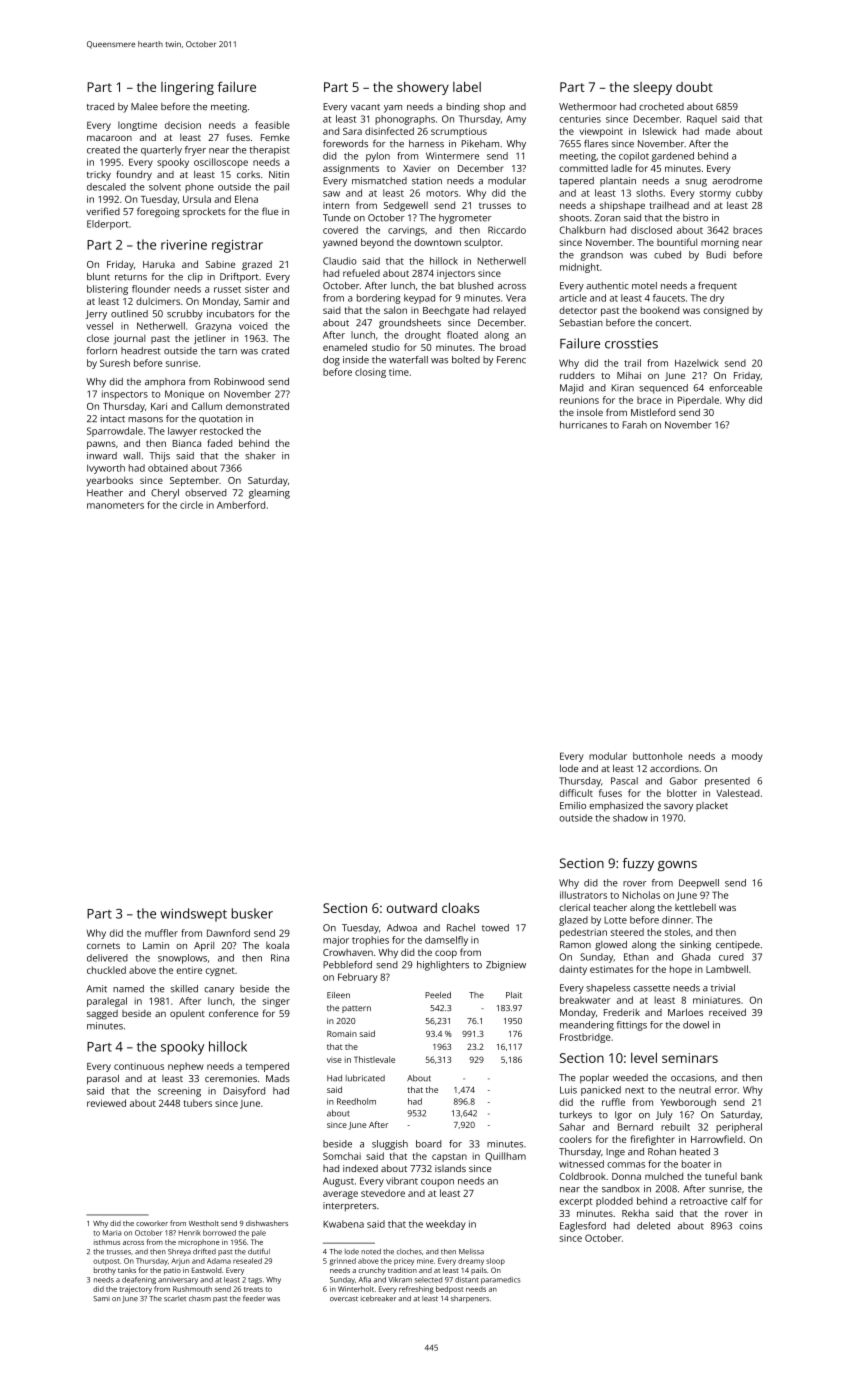 This screenshot has height=1400, width=849. I want to click on Malee, so click(144, 106).
